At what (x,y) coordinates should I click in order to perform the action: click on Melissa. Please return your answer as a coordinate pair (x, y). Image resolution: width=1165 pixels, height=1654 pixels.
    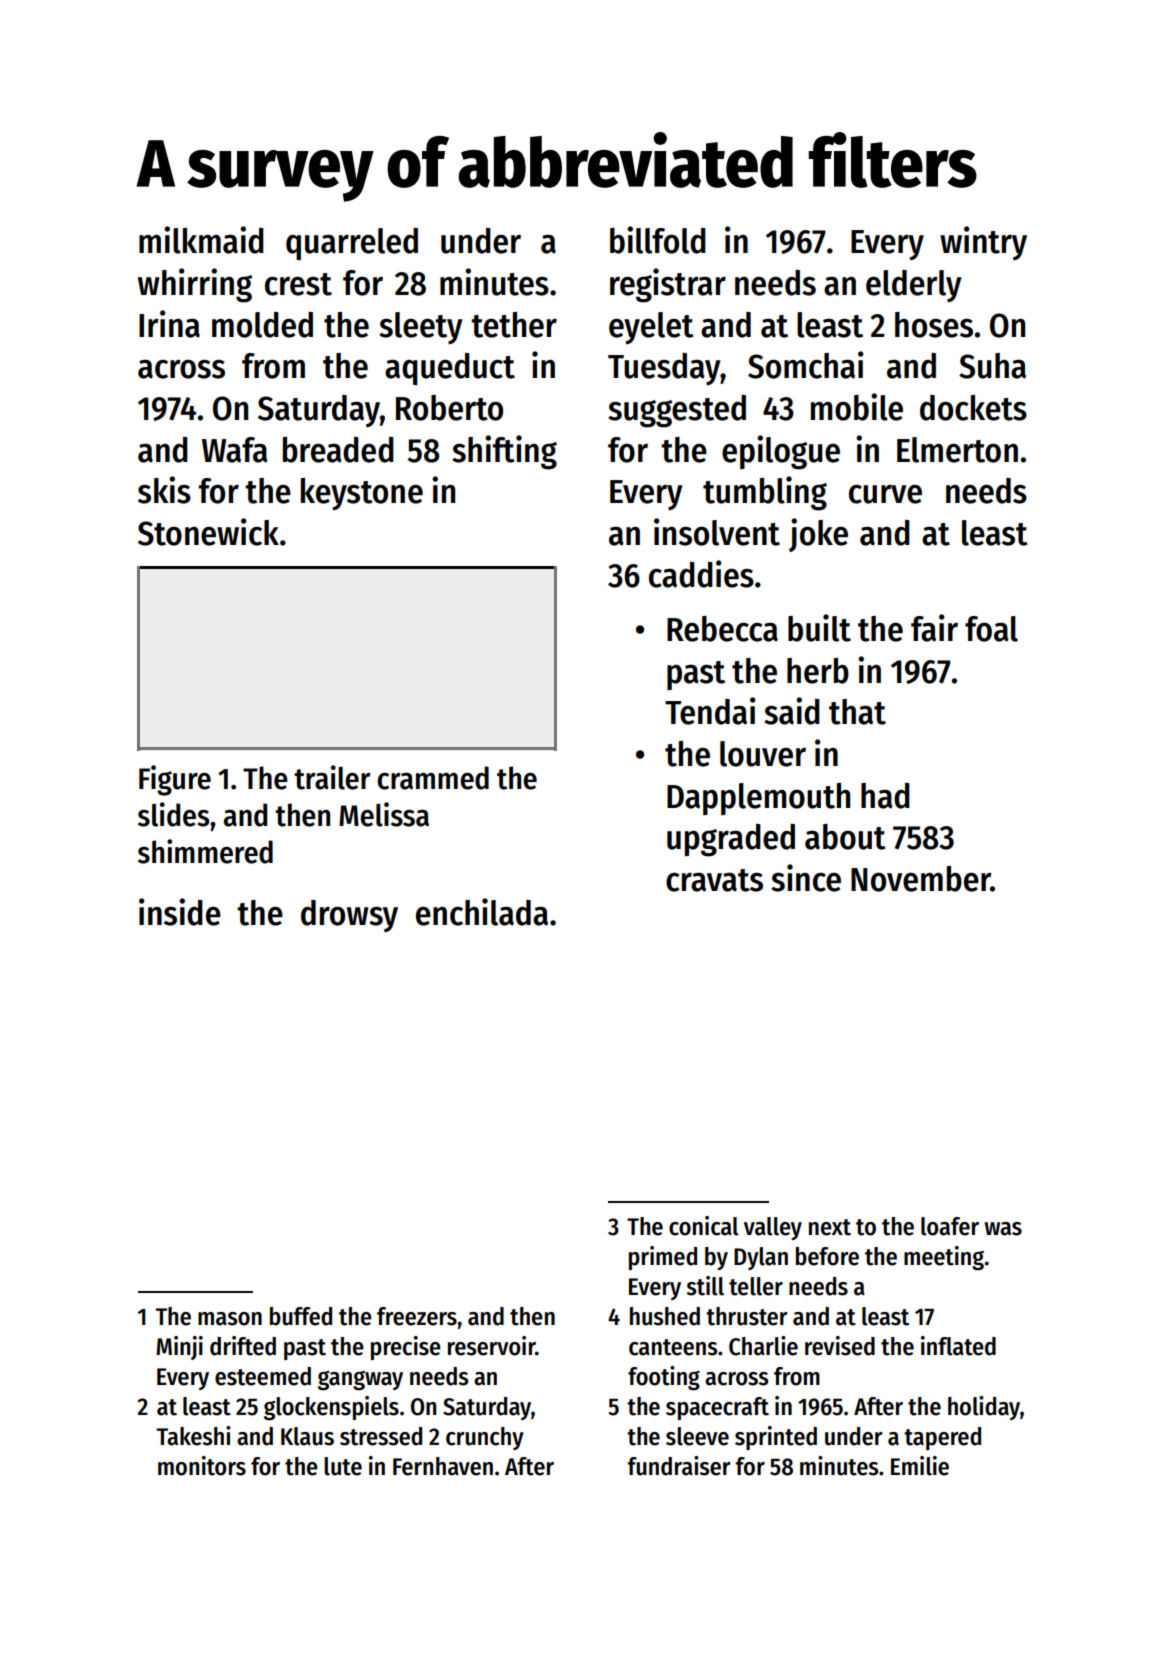
    Looking at the image, I should click on (384, 814).
